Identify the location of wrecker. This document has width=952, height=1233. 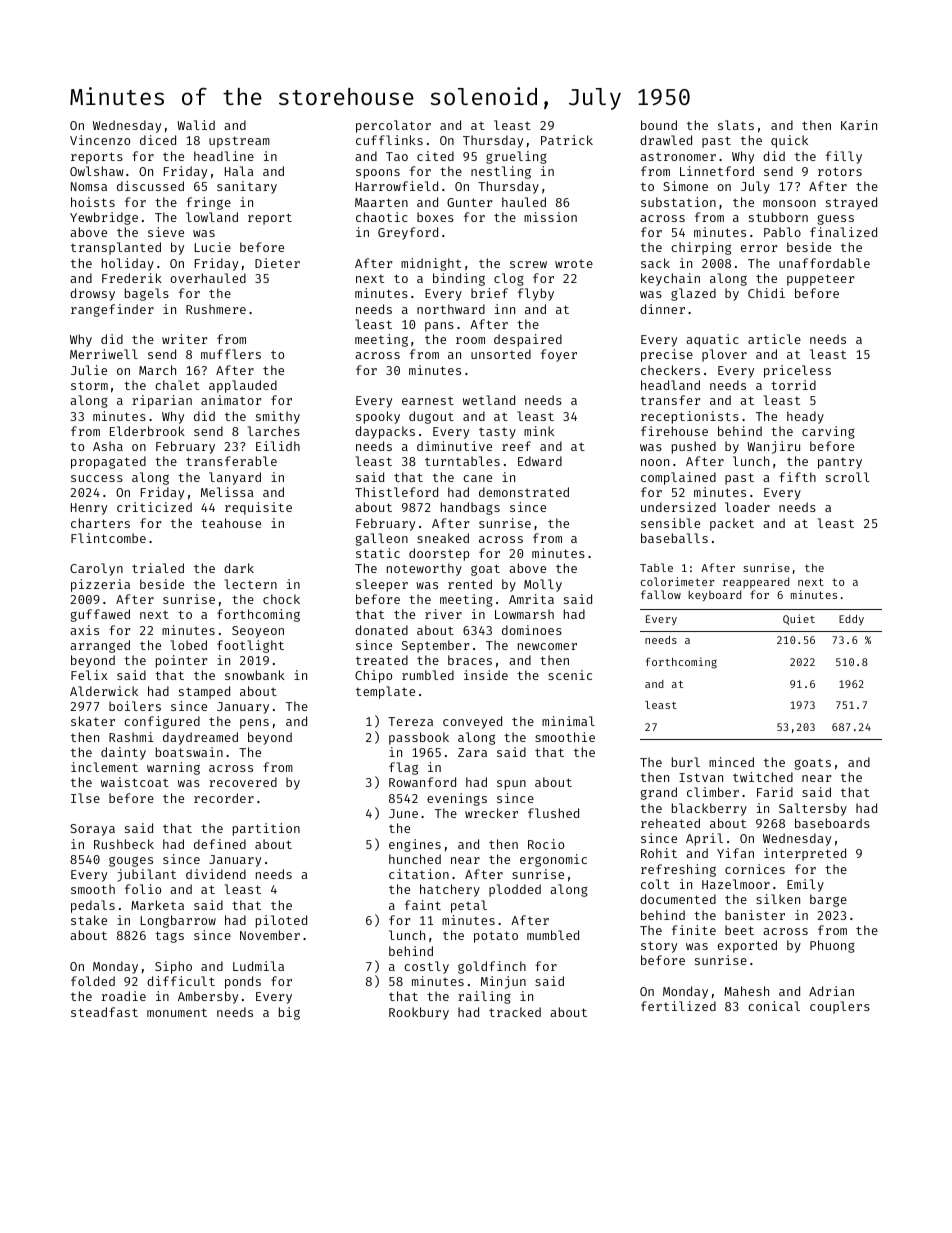
(491, 813).
